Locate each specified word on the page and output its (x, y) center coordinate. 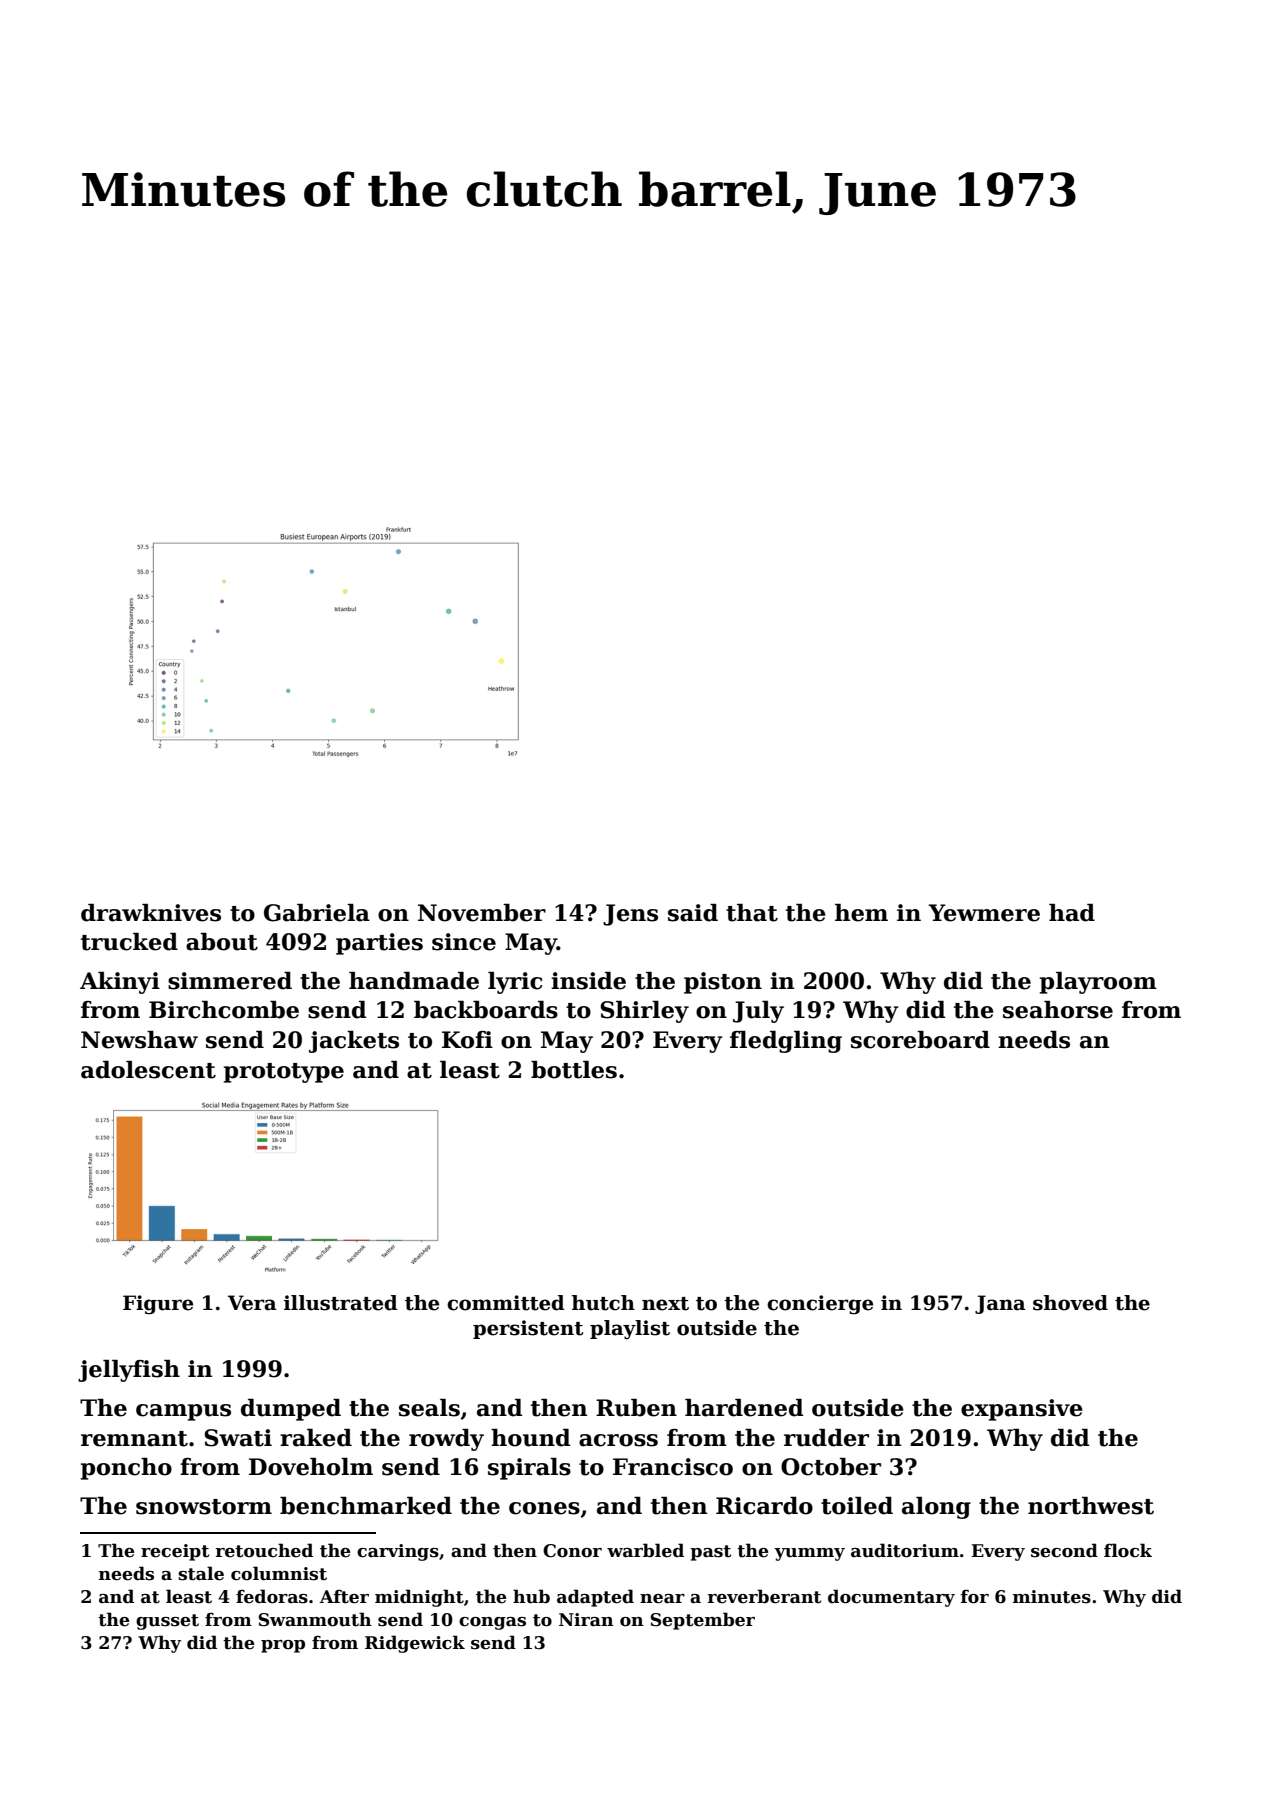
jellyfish (129, 1371)
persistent (528, 1329)
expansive (1022, 1410)
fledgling (786, 1042)
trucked (129, 942)
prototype (284, 1073)
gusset (167, 1622)
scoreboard (920, 1040)
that (752, 913)
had (1072, 913)
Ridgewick (415, 1644)
